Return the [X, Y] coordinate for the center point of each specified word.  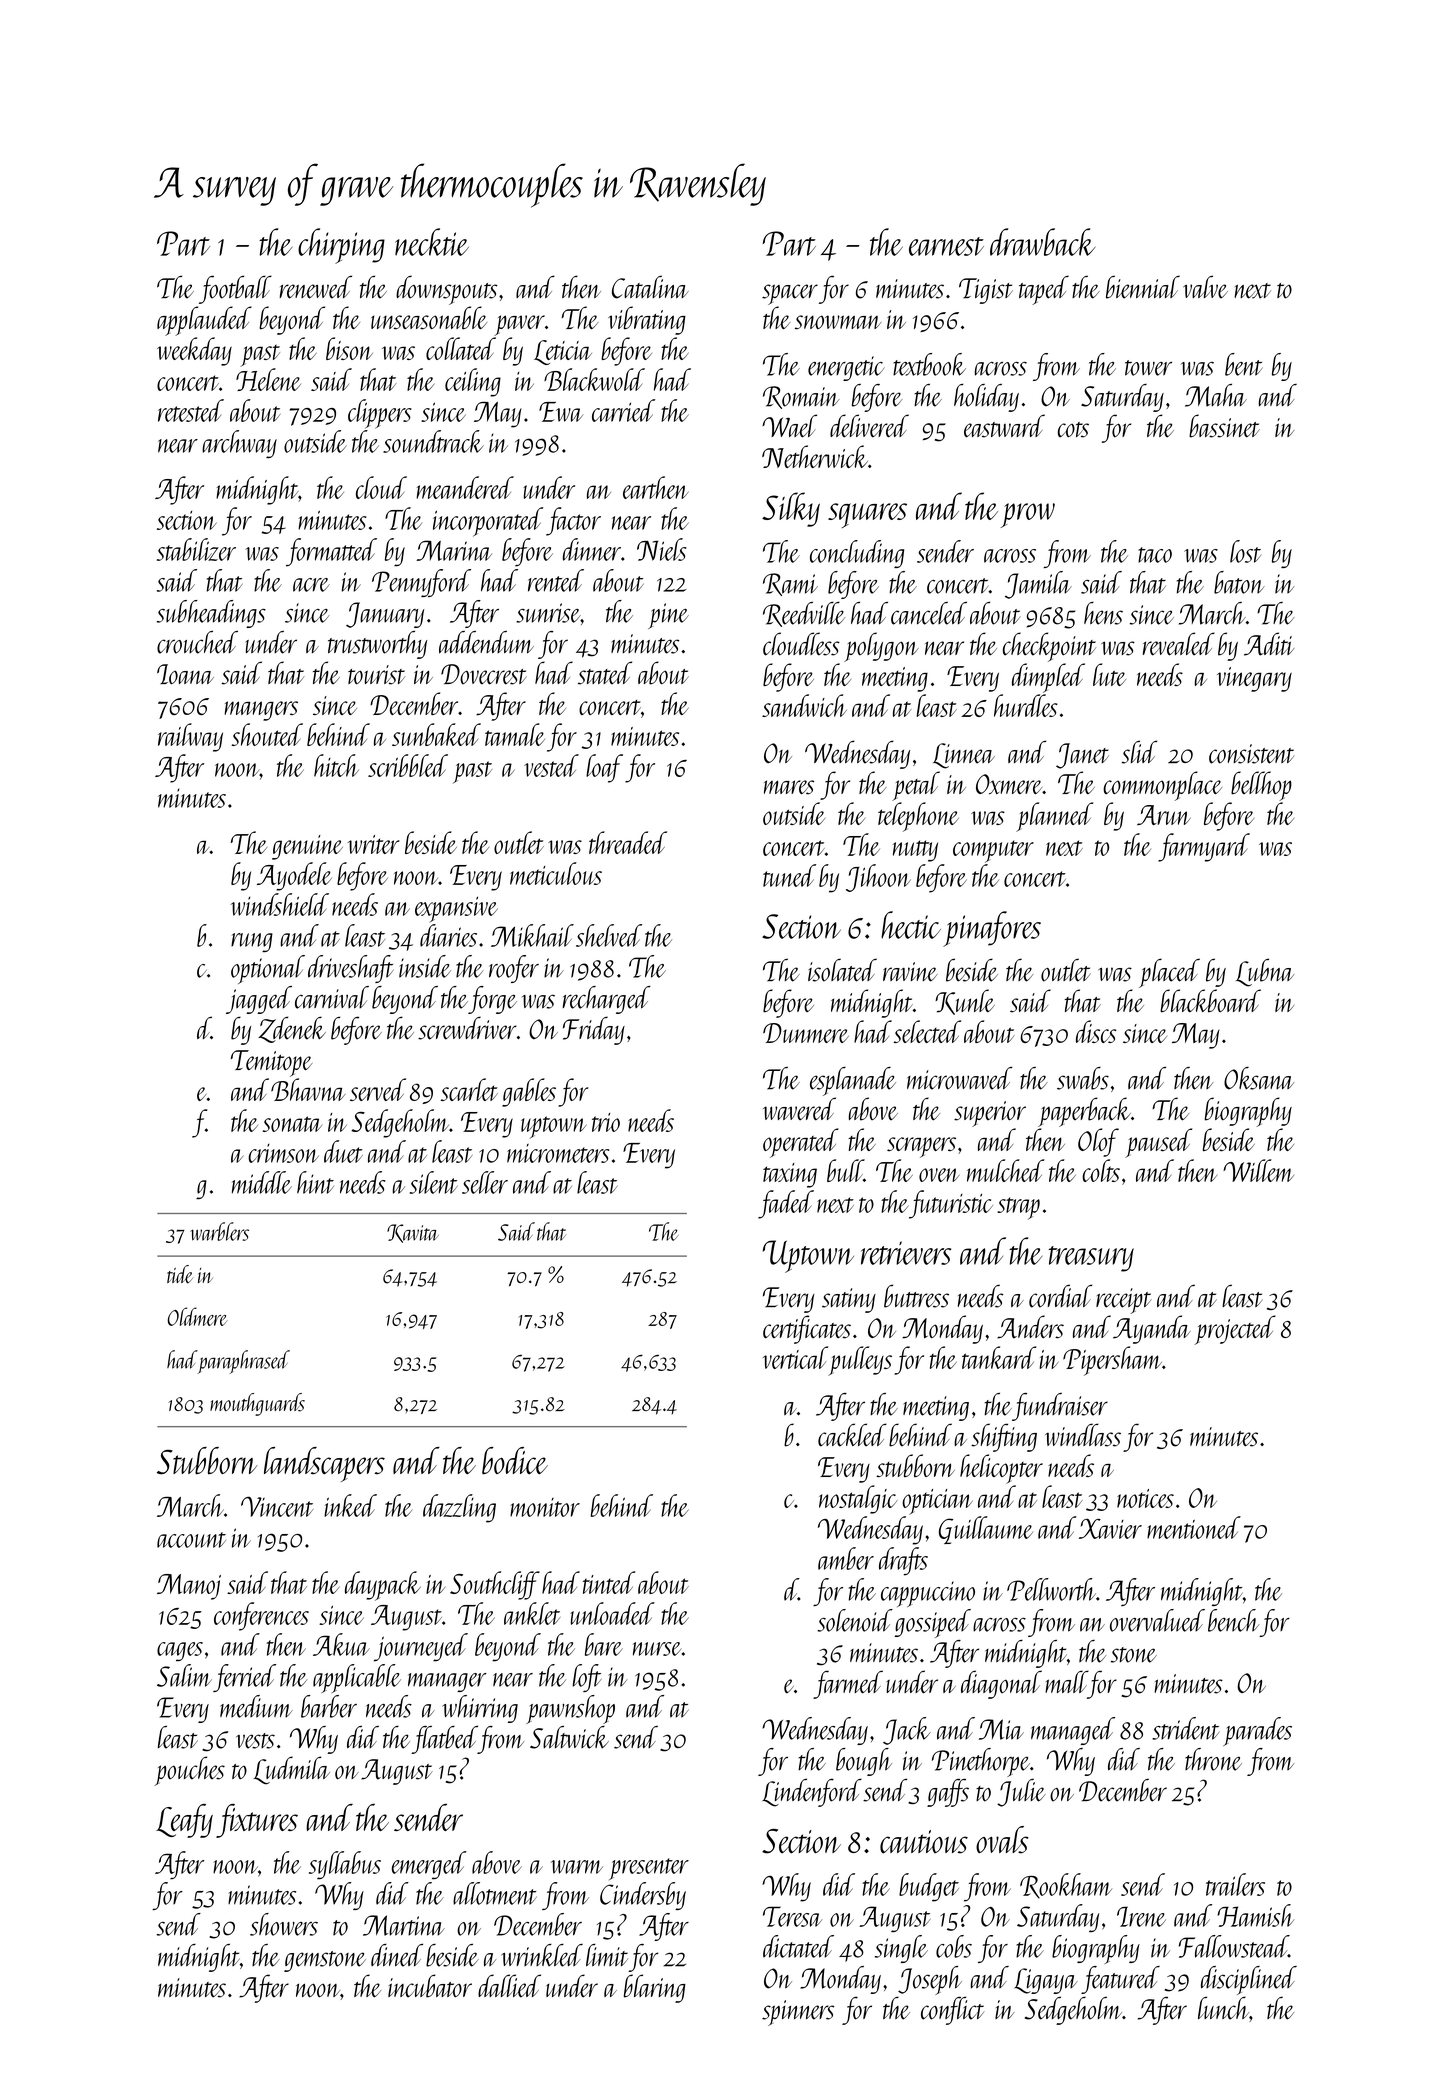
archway [239, 444]
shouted [267, 734]
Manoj [189, 1587]
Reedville [804, 614]
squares [867, 515]
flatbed [444, 1740]
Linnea [964, 756]
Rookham [1066, 1886]
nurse [657, 1649]
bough [864, 1762]
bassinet [1224, 426]
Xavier [1110, 1529]
